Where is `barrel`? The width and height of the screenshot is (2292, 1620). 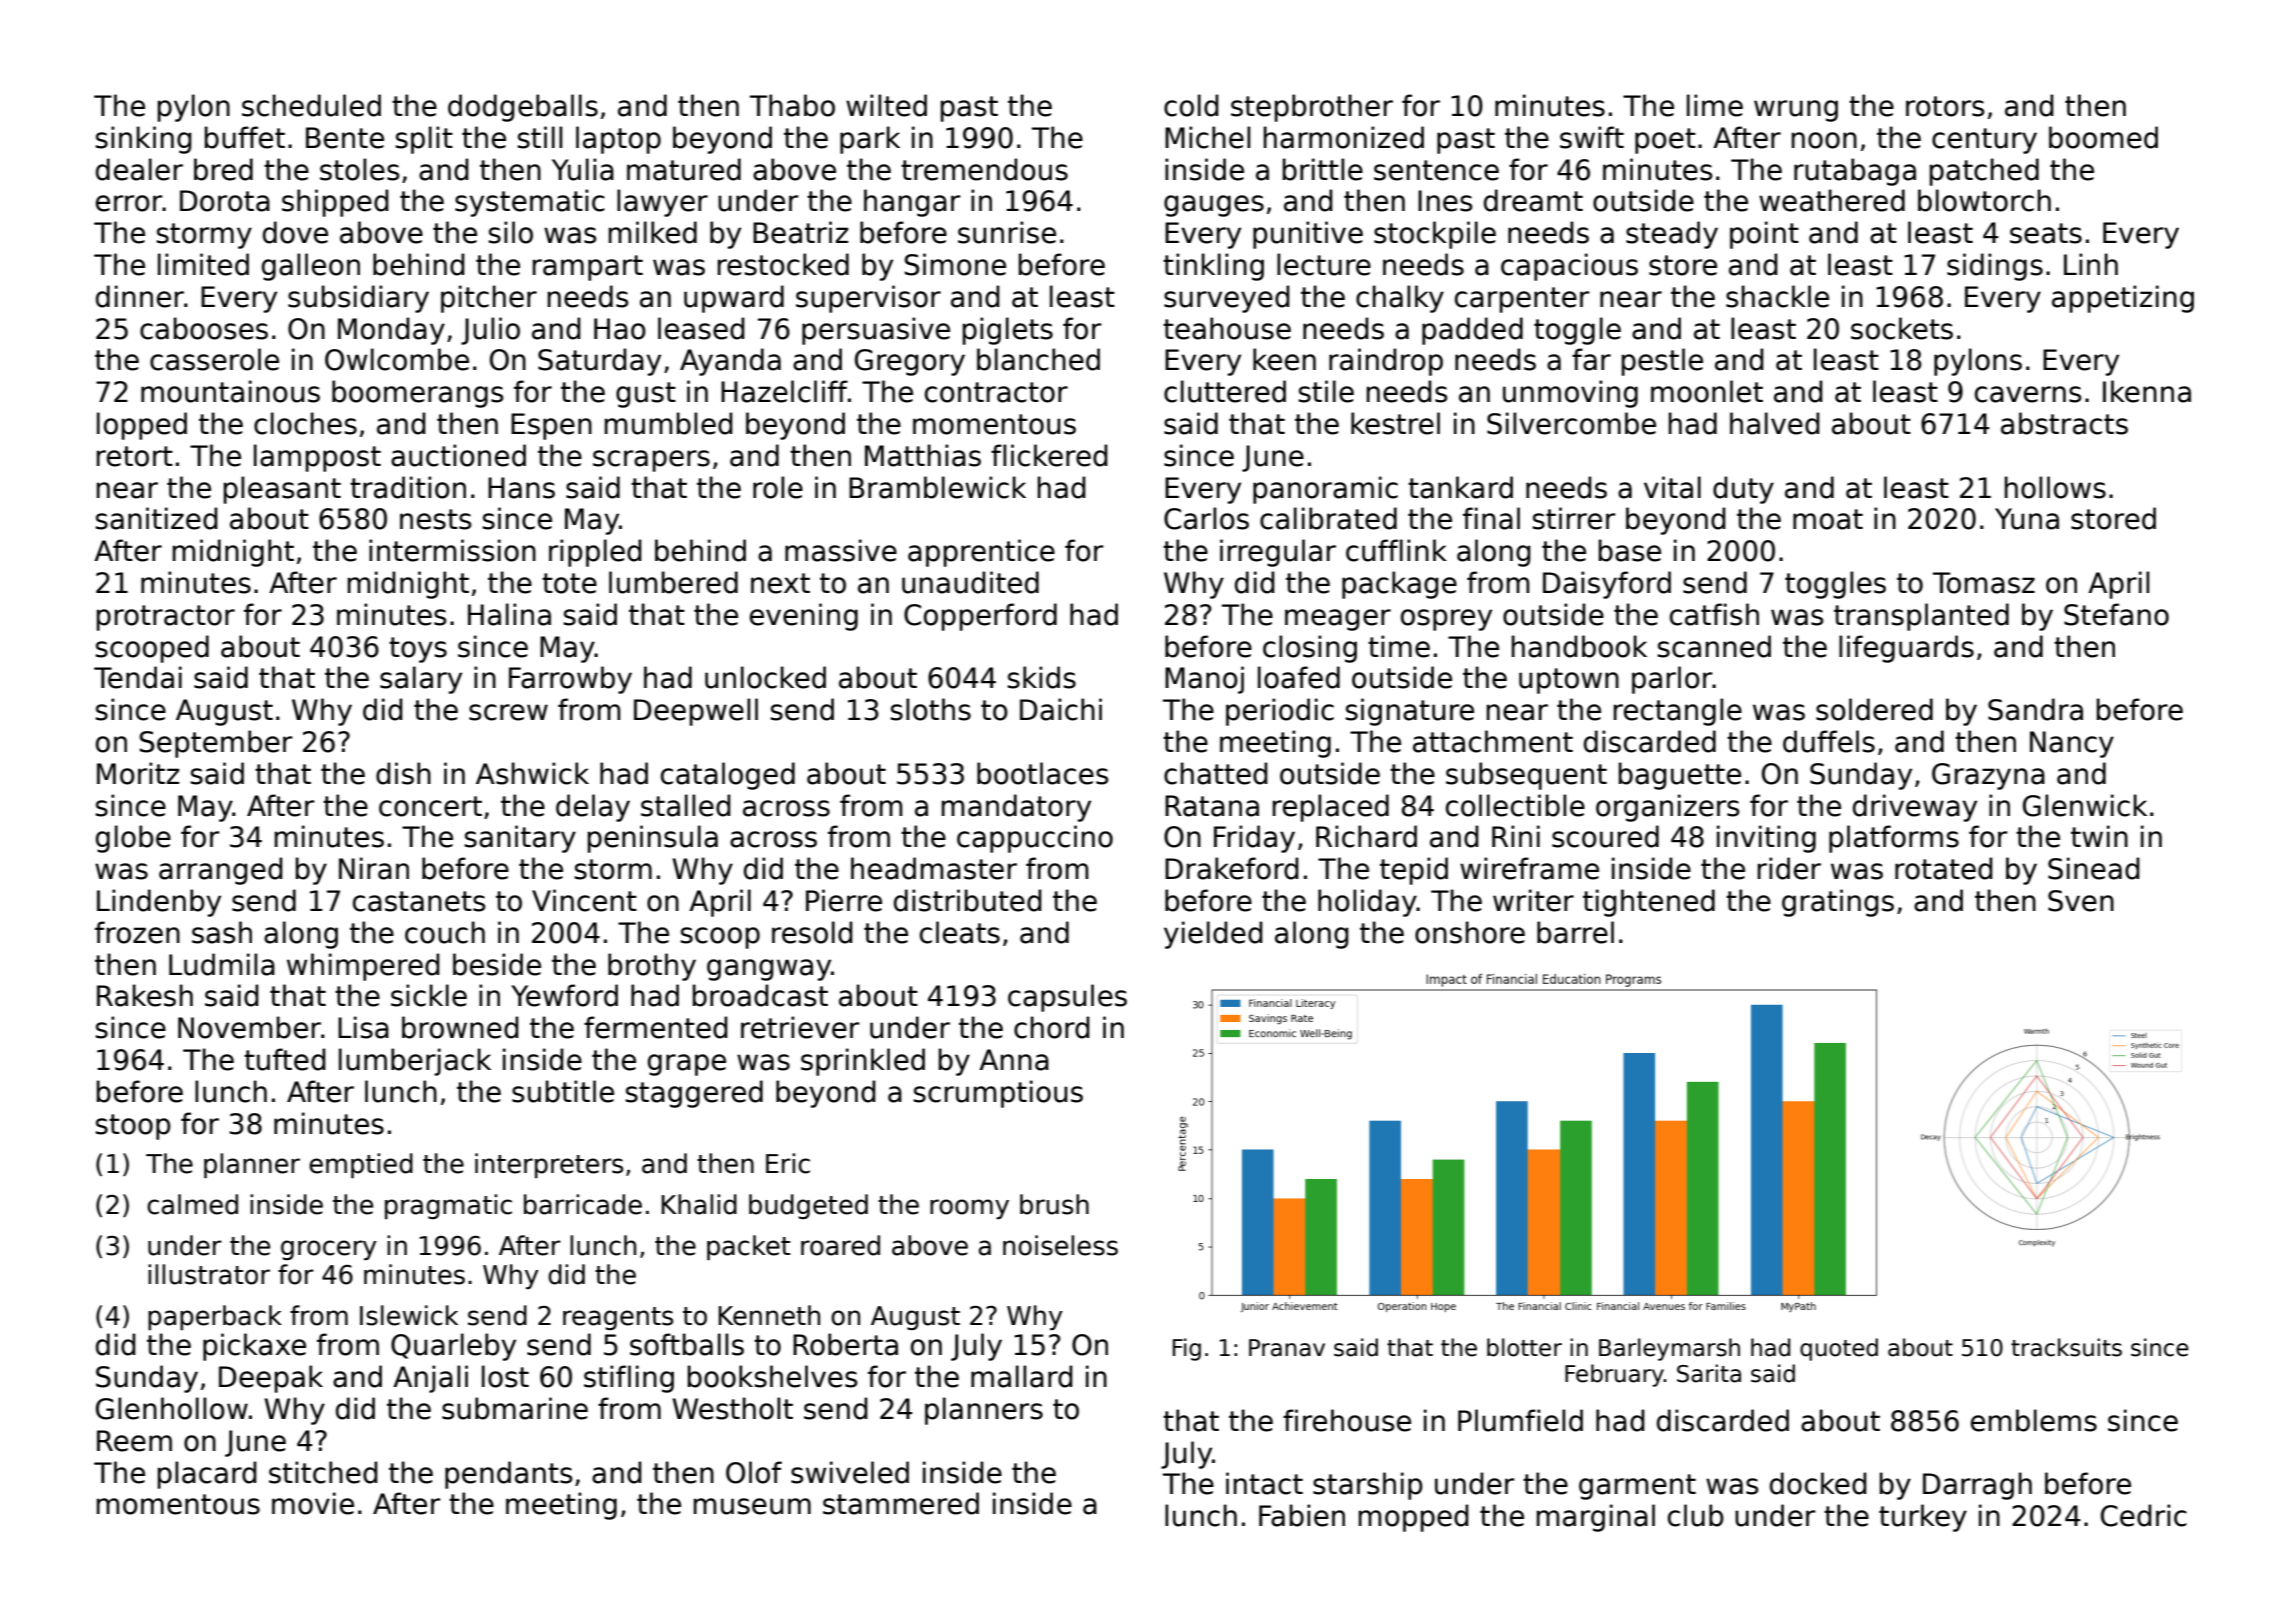 barrel is located at coordinates (1575, 932).
